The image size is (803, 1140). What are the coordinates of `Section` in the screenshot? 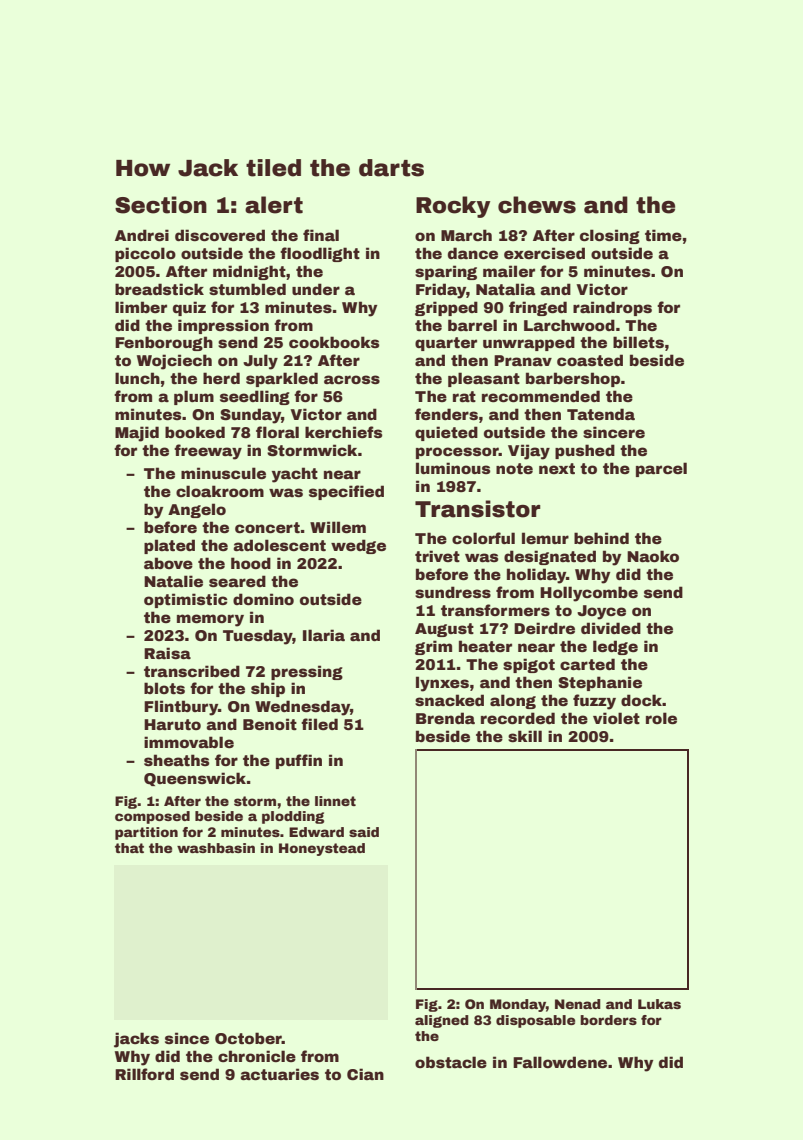 It's located at (161, 205).
